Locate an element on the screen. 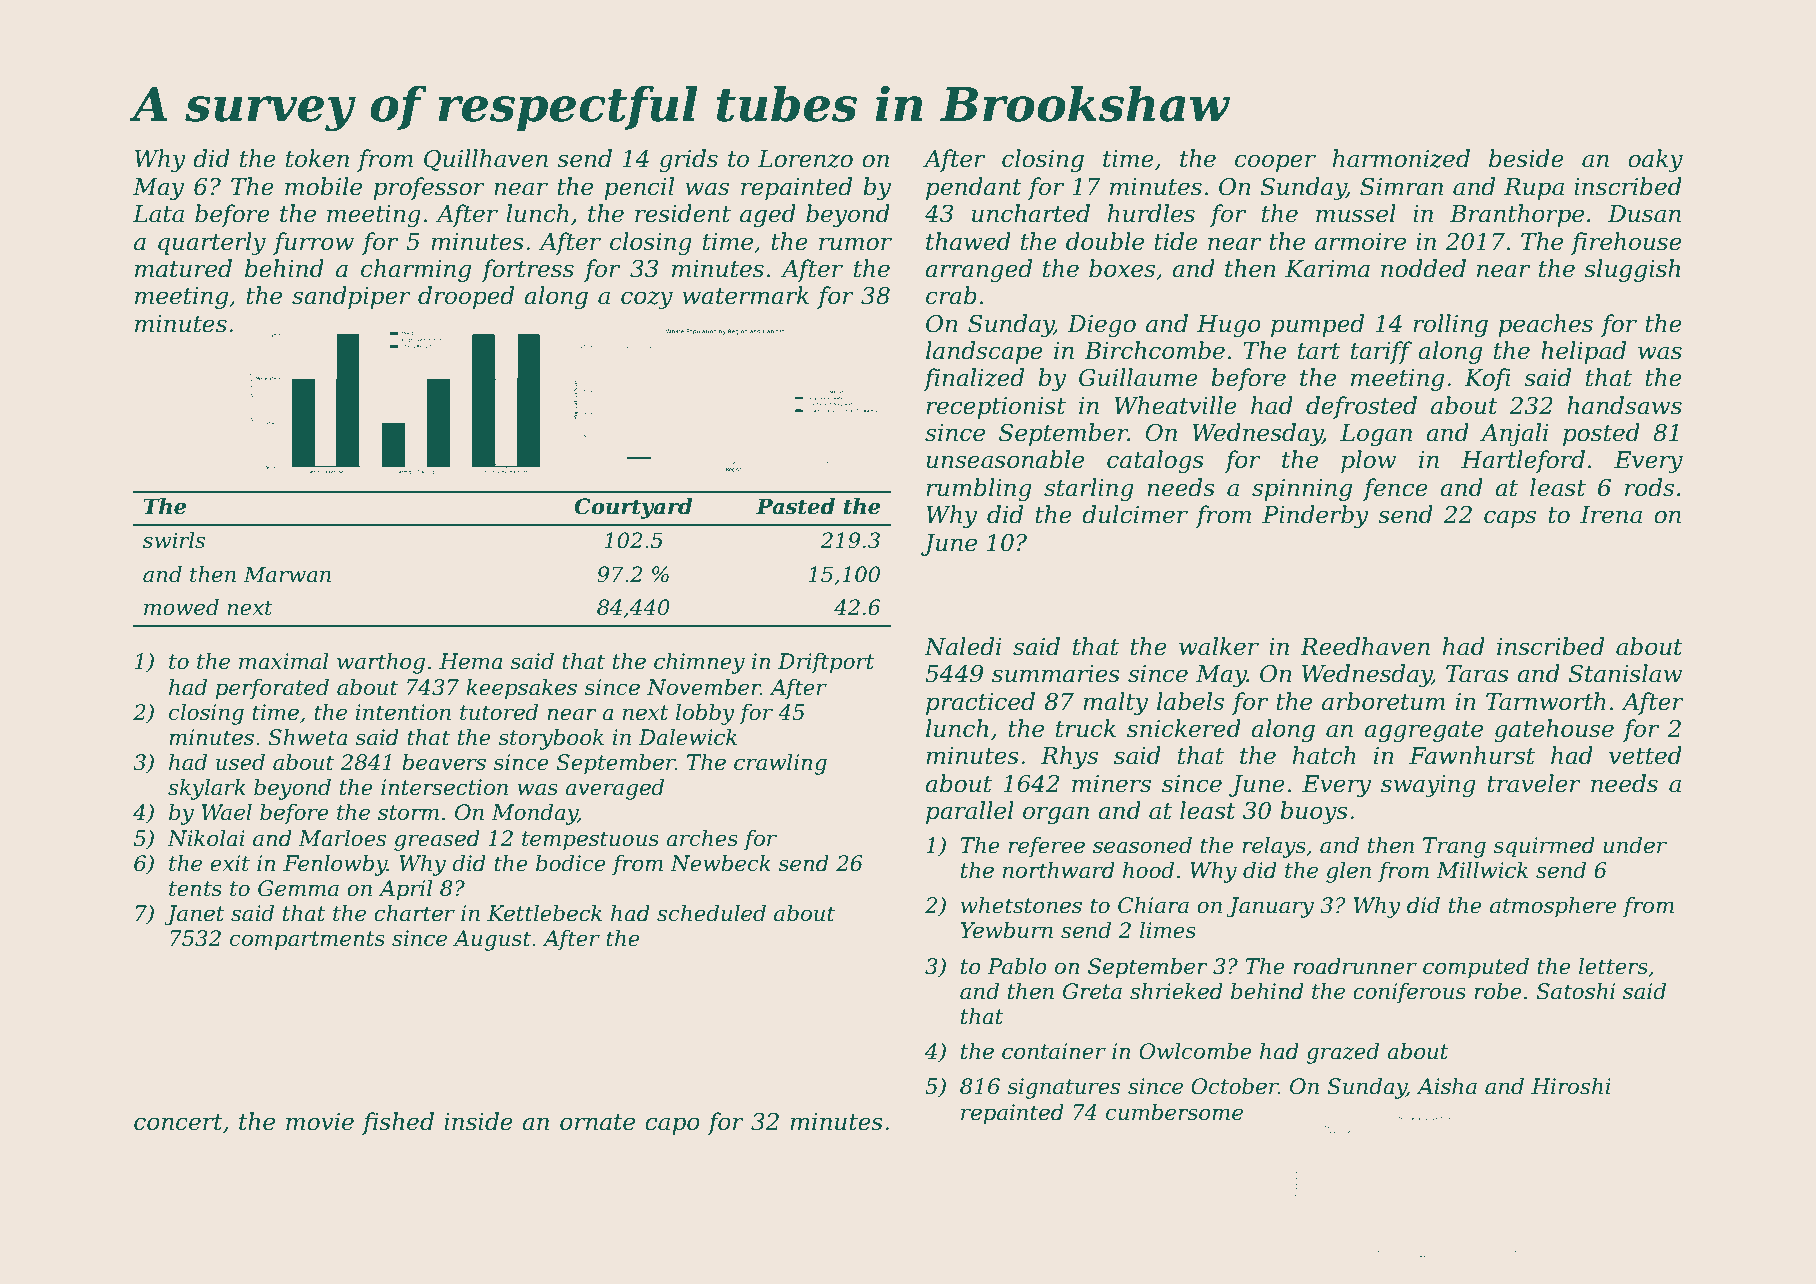 Image resolution: width=1816 pixels, height=1284 pixels. mowed is located at coordinates (181, 607).
